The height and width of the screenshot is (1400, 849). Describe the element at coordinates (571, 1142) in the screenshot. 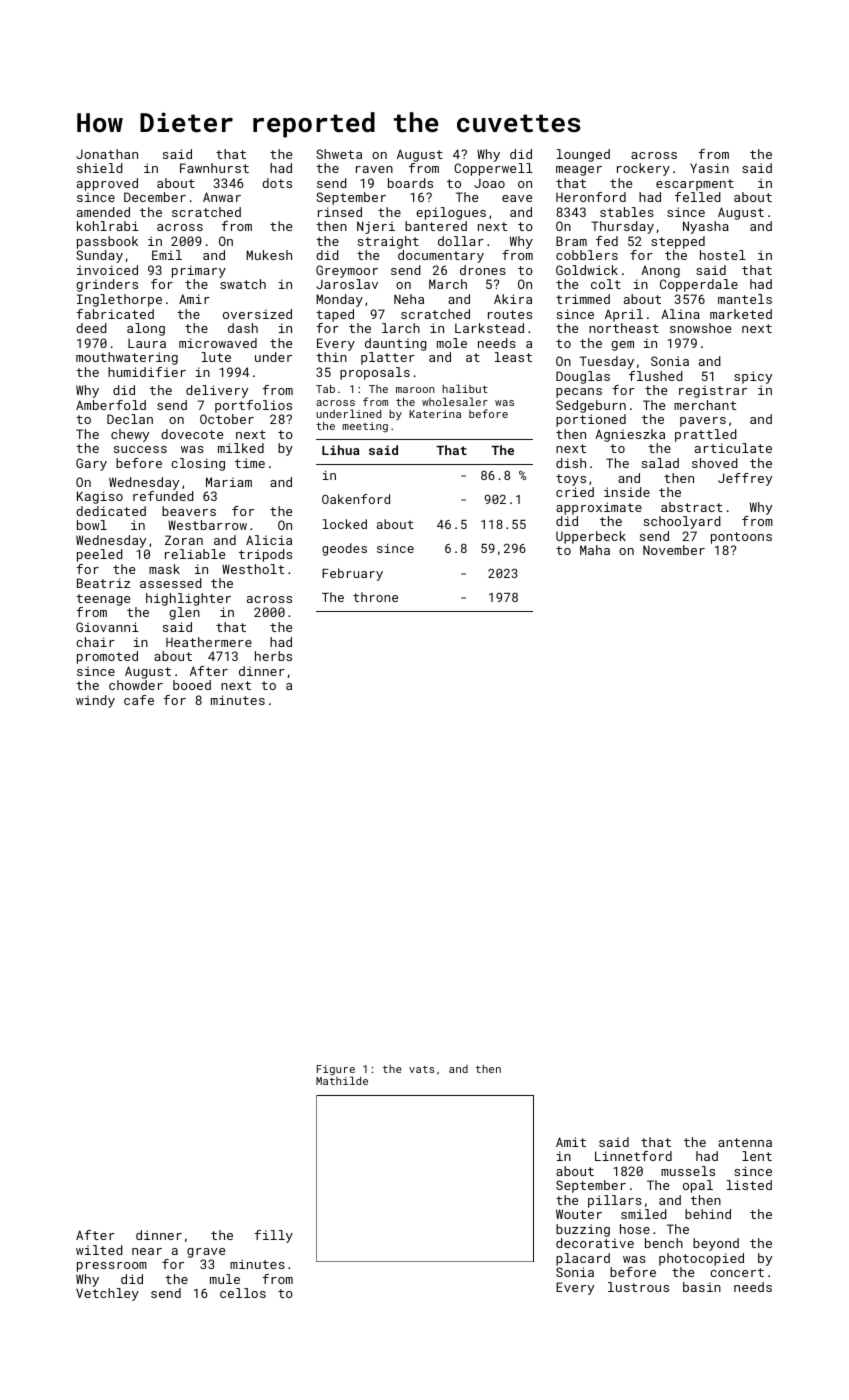

I see `Amit` at that location.
